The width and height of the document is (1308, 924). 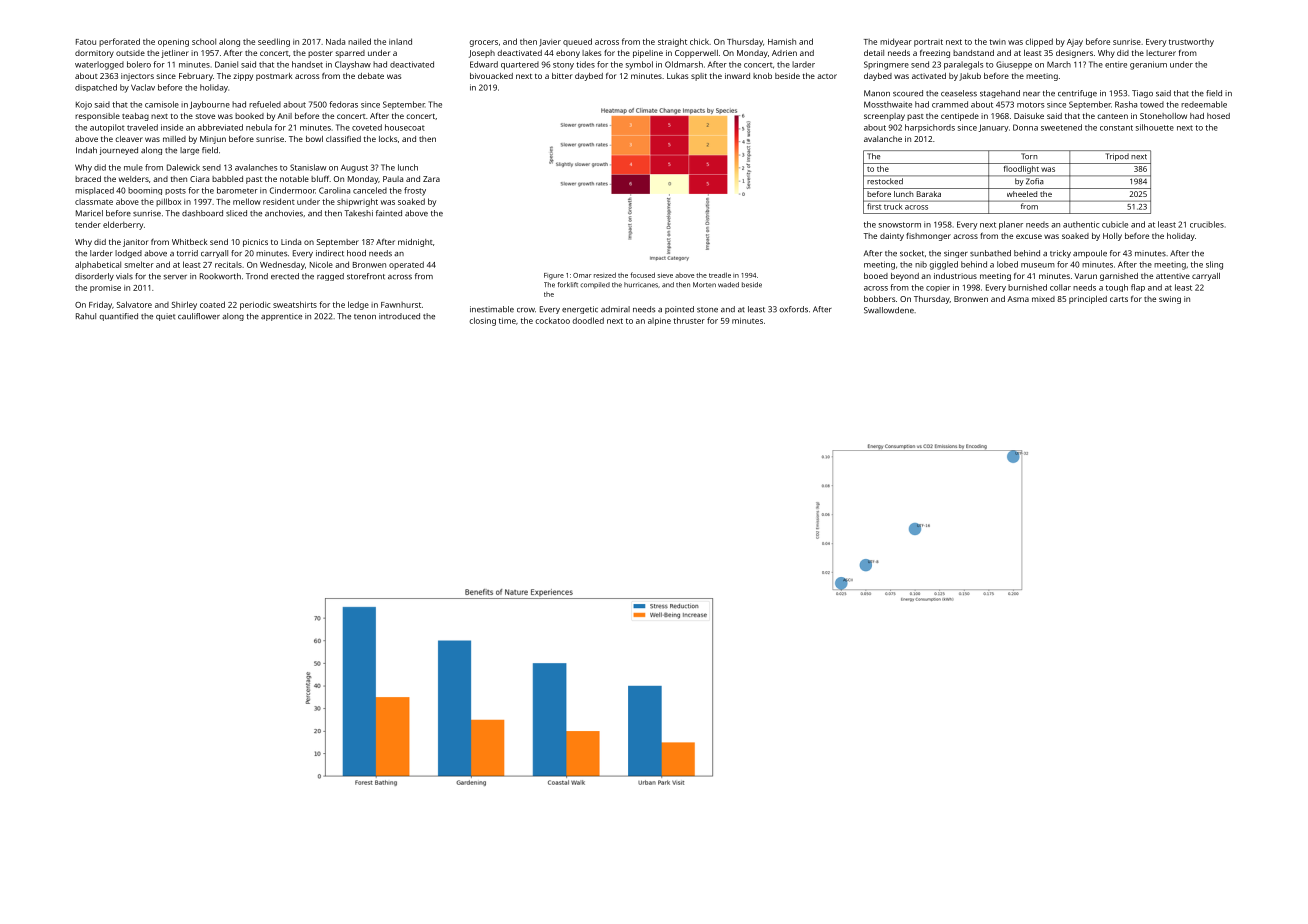 What do you see at coordinates (1090, 254) in the document?
I see `ampoule` at bounding box center [1090, 254].
